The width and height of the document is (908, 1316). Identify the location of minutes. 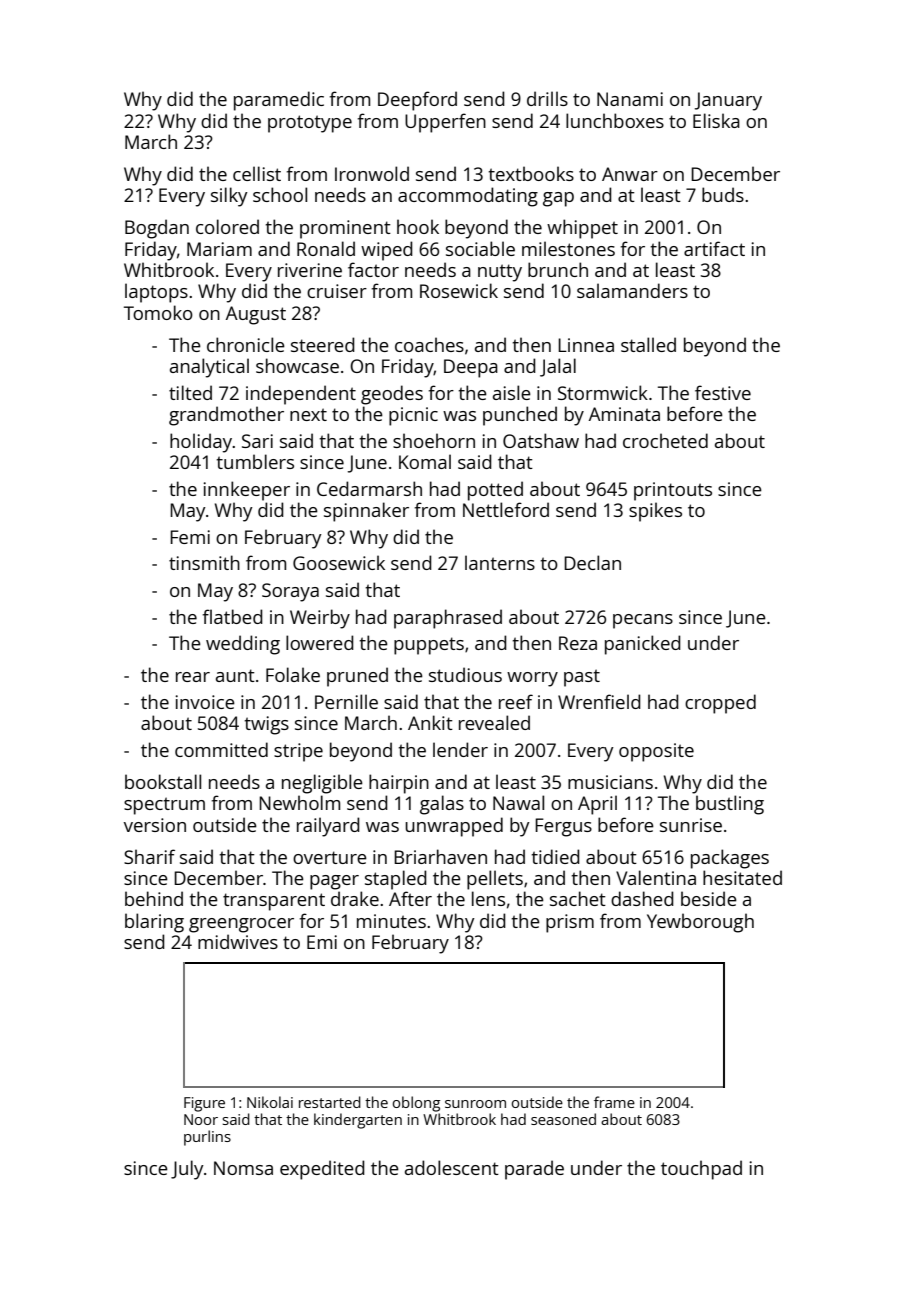
(391, 921).
